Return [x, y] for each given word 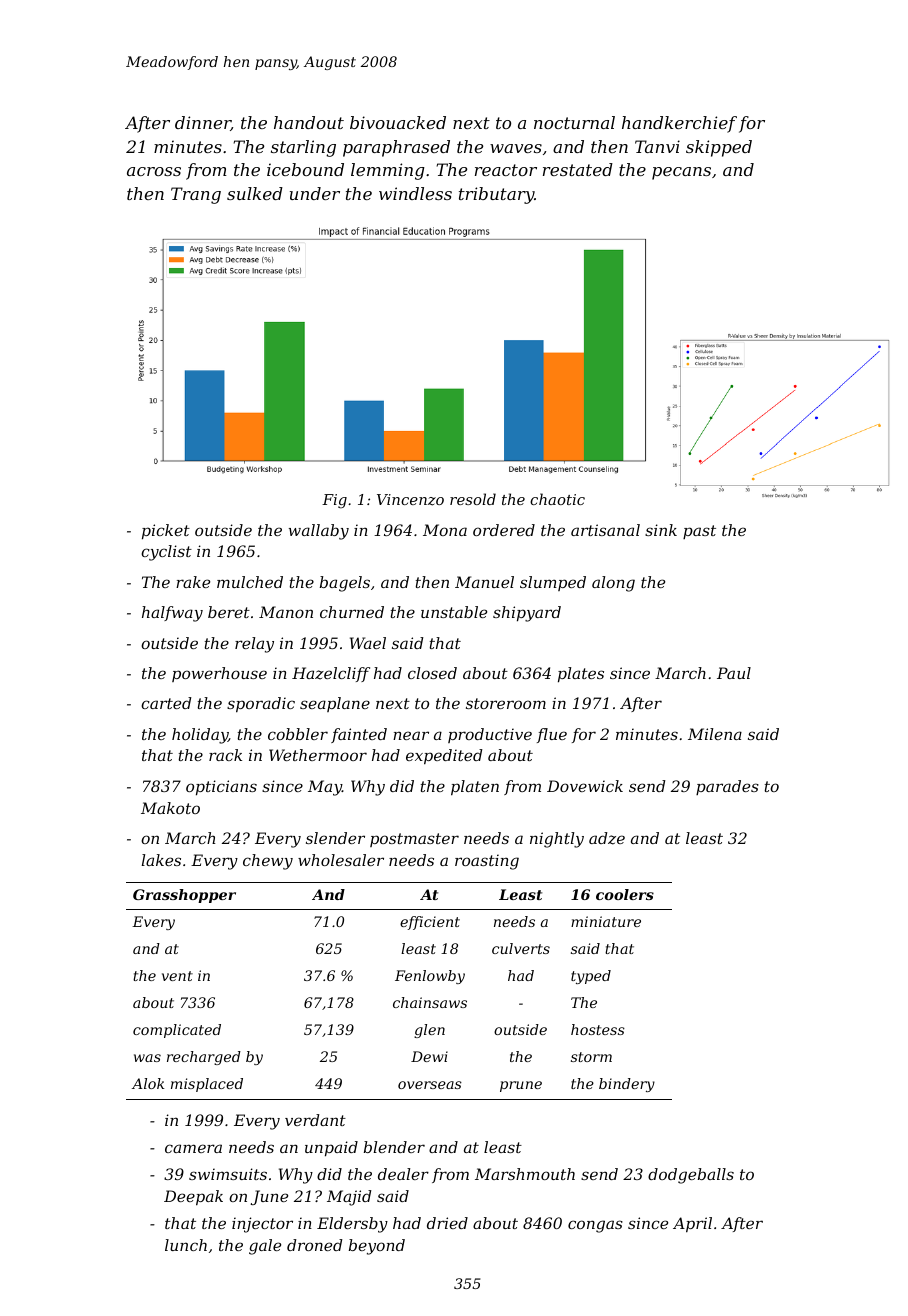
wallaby [319, 532]
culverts [521, 948]
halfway [172, 614]
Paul [734, 673]
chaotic [557, 499]
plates [581, 675]
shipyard [527, 614]
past [699, 532]
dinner [203, 123]
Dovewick [585, 786]
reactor [506, 170]
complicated [177, 1031]
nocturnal [574, 122]
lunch [186, 1245]
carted [166, 703]
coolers [625, 894]
